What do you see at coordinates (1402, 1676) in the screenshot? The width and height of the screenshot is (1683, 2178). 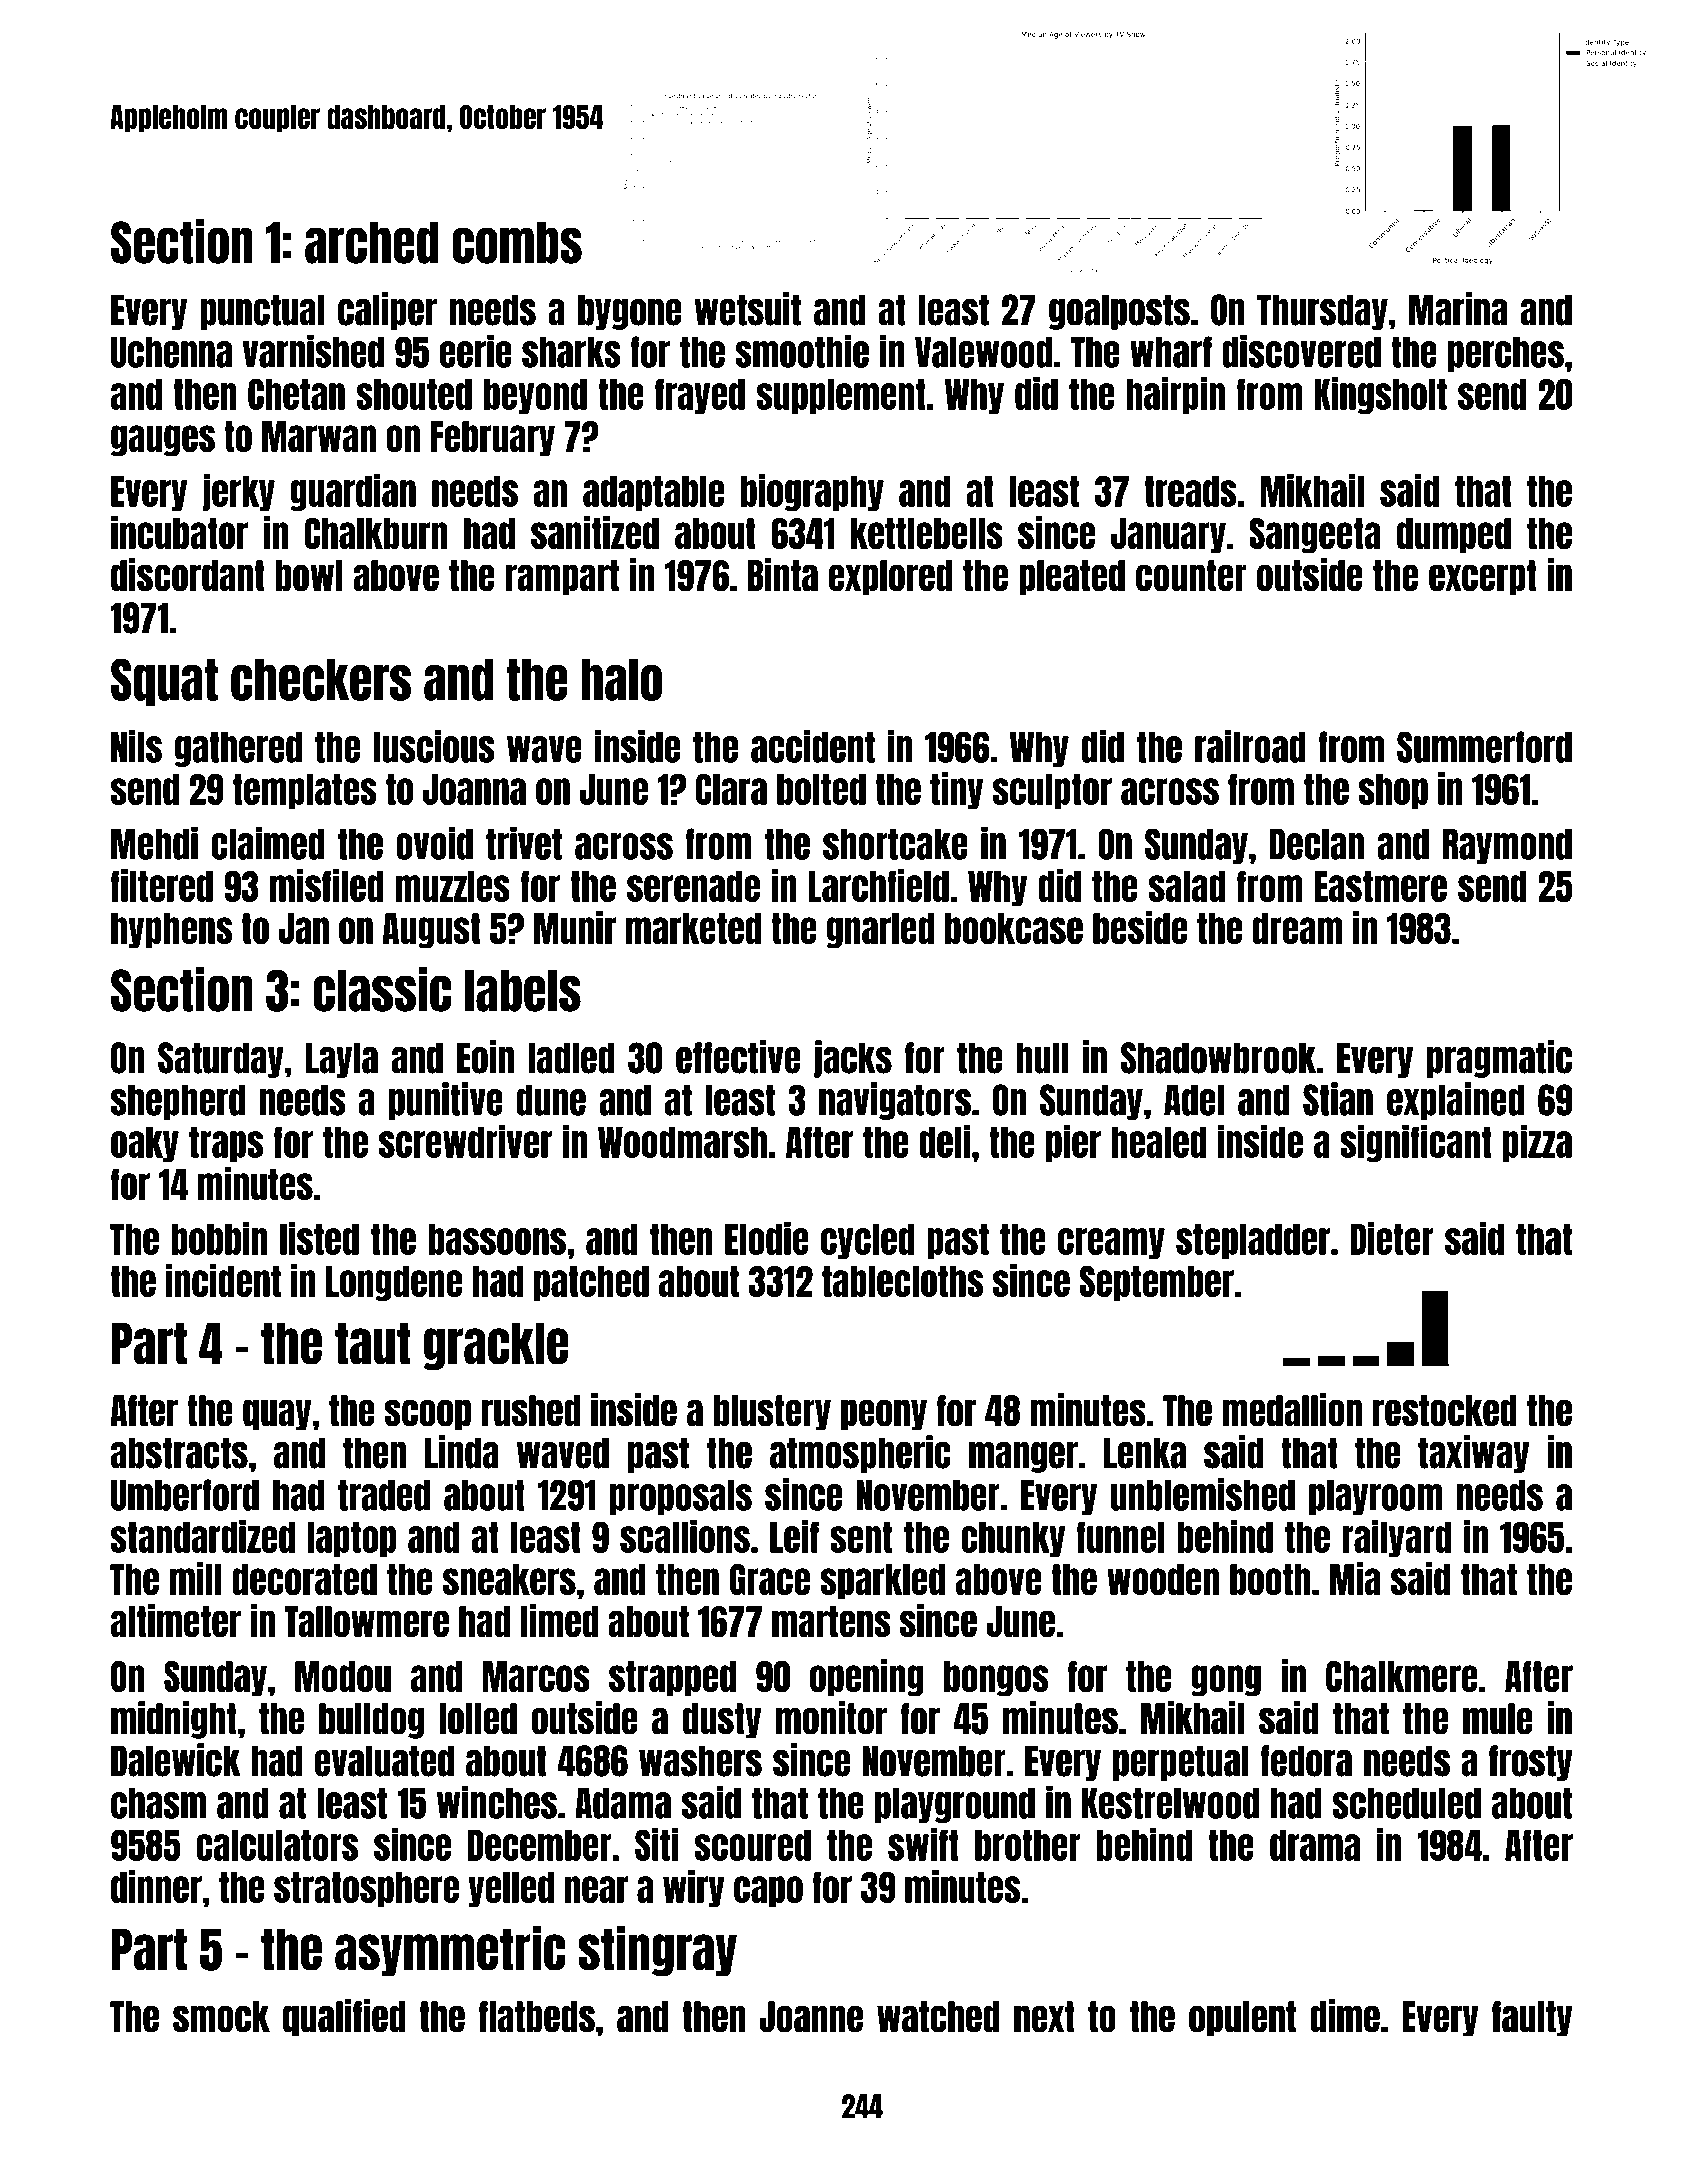 I see `Chalkmere` at bounding box center [1402, 1676].
